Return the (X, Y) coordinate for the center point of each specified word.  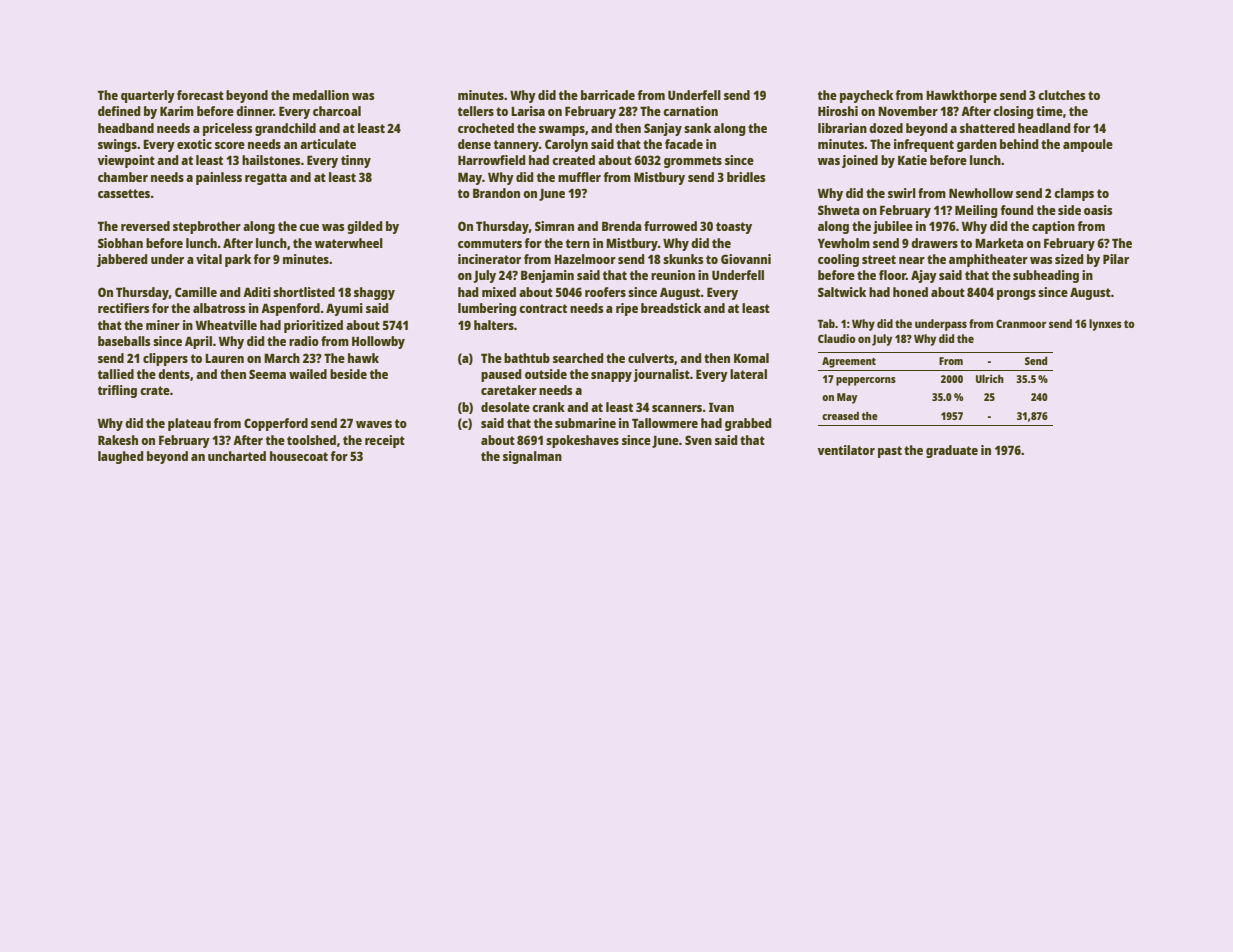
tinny (356, 161)
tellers (476, 111)
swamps (562, 131)
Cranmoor (1021, 323)
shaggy (374, 293)
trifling (117, 391)
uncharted (237, 456)
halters (494, 325)
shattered (987, 128)
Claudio (837, 338)
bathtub (527, 358)
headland (1044, 128)
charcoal (337, 111)
